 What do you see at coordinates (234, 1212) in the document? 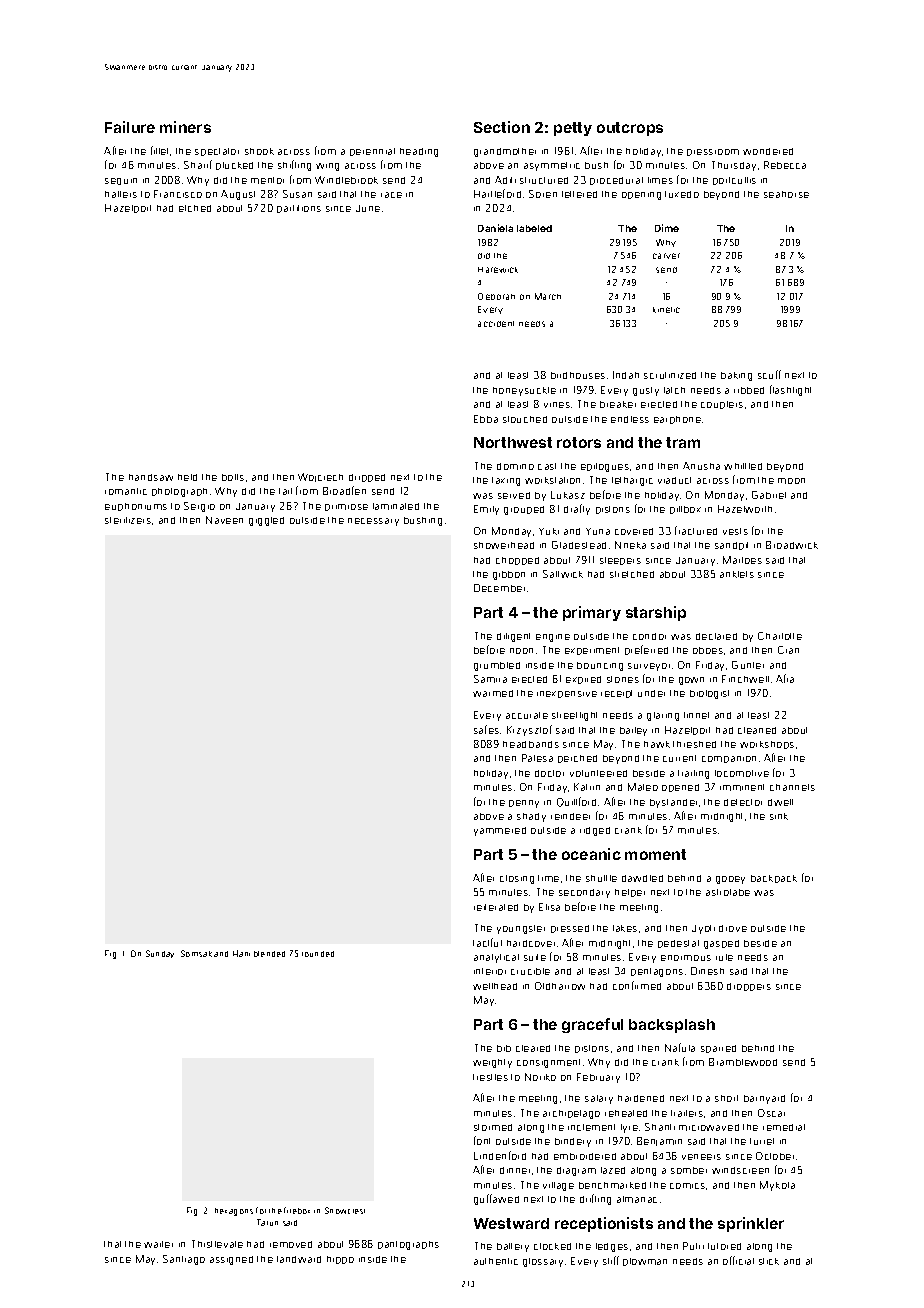
I see `hexagons` at bounding box center [234, 1212].
